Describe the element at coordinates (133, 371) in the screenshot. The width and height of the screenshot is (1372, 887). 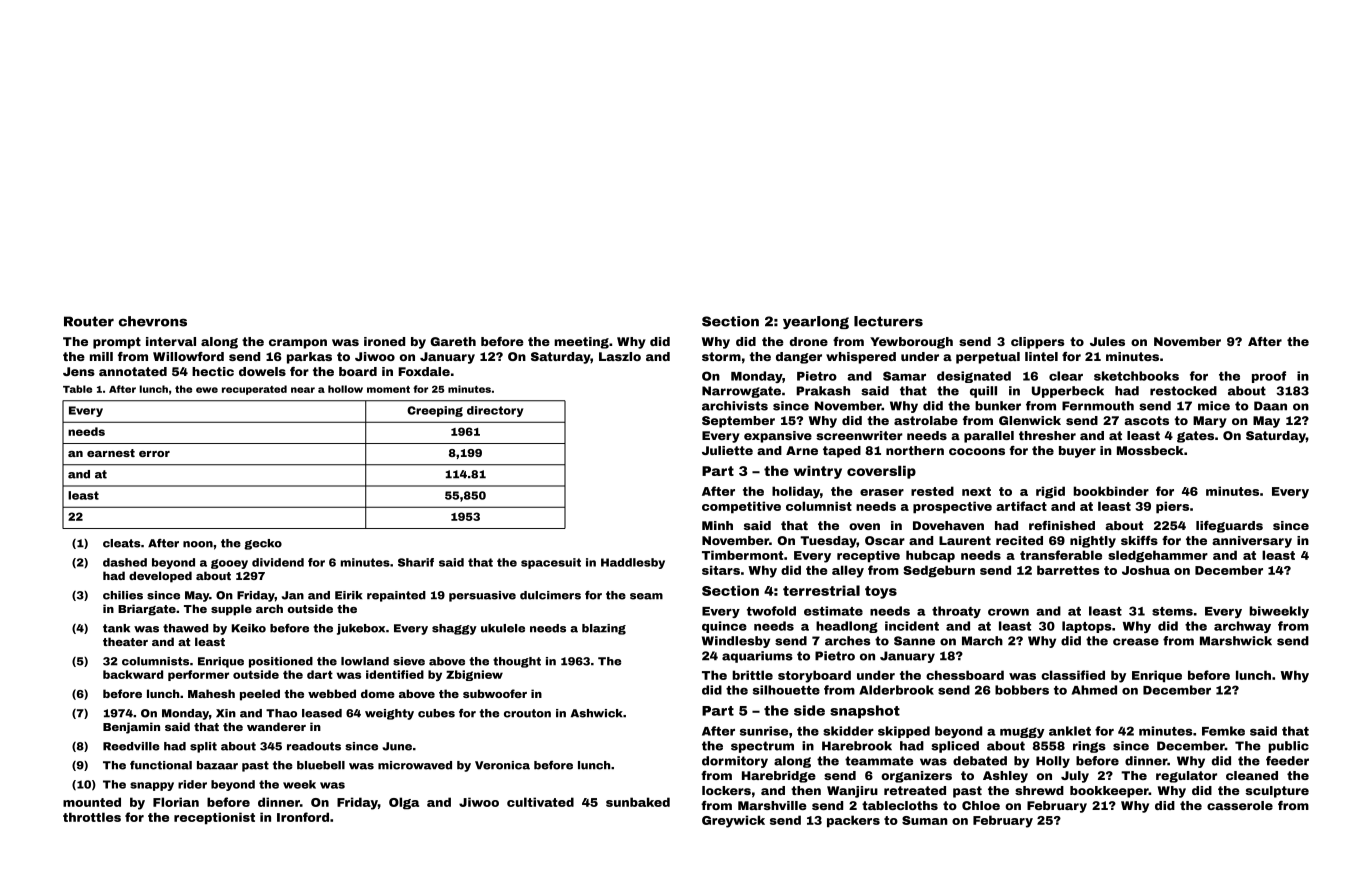
I see `annotated` at that location.
